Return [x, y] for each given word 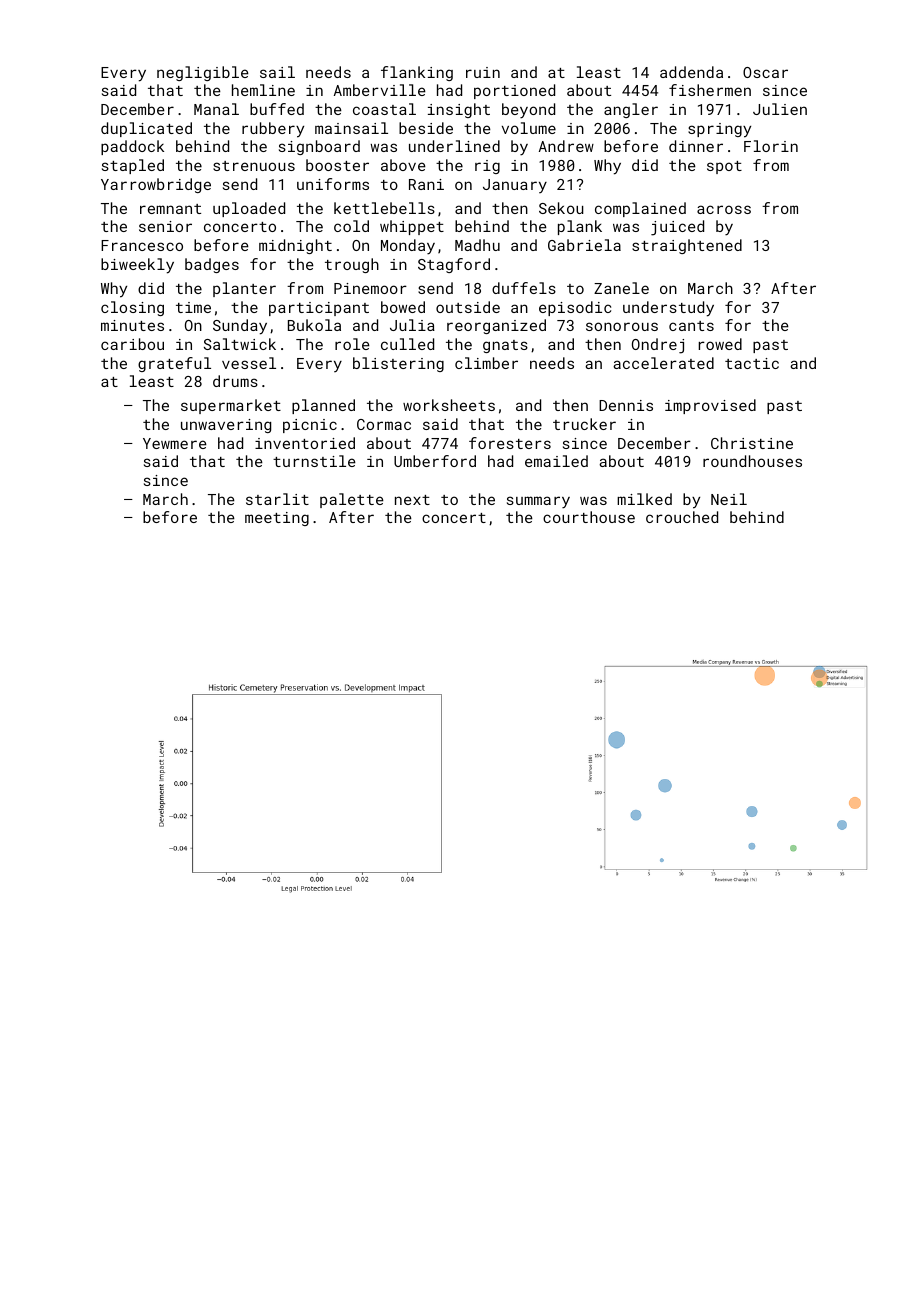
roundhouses [752, 461]
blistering [398, 364]
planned [323, 406]
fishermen [710, 90]
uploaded [249, 209]
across [724, 209]
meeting [277, 519]
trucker [584, 424]
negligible [203, 73]
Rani [426, 184]
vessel [249, 363]
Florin [771, 146]
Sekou [561, 208]
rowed [720, 344]
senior [165, 226]
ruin [483, 72]
